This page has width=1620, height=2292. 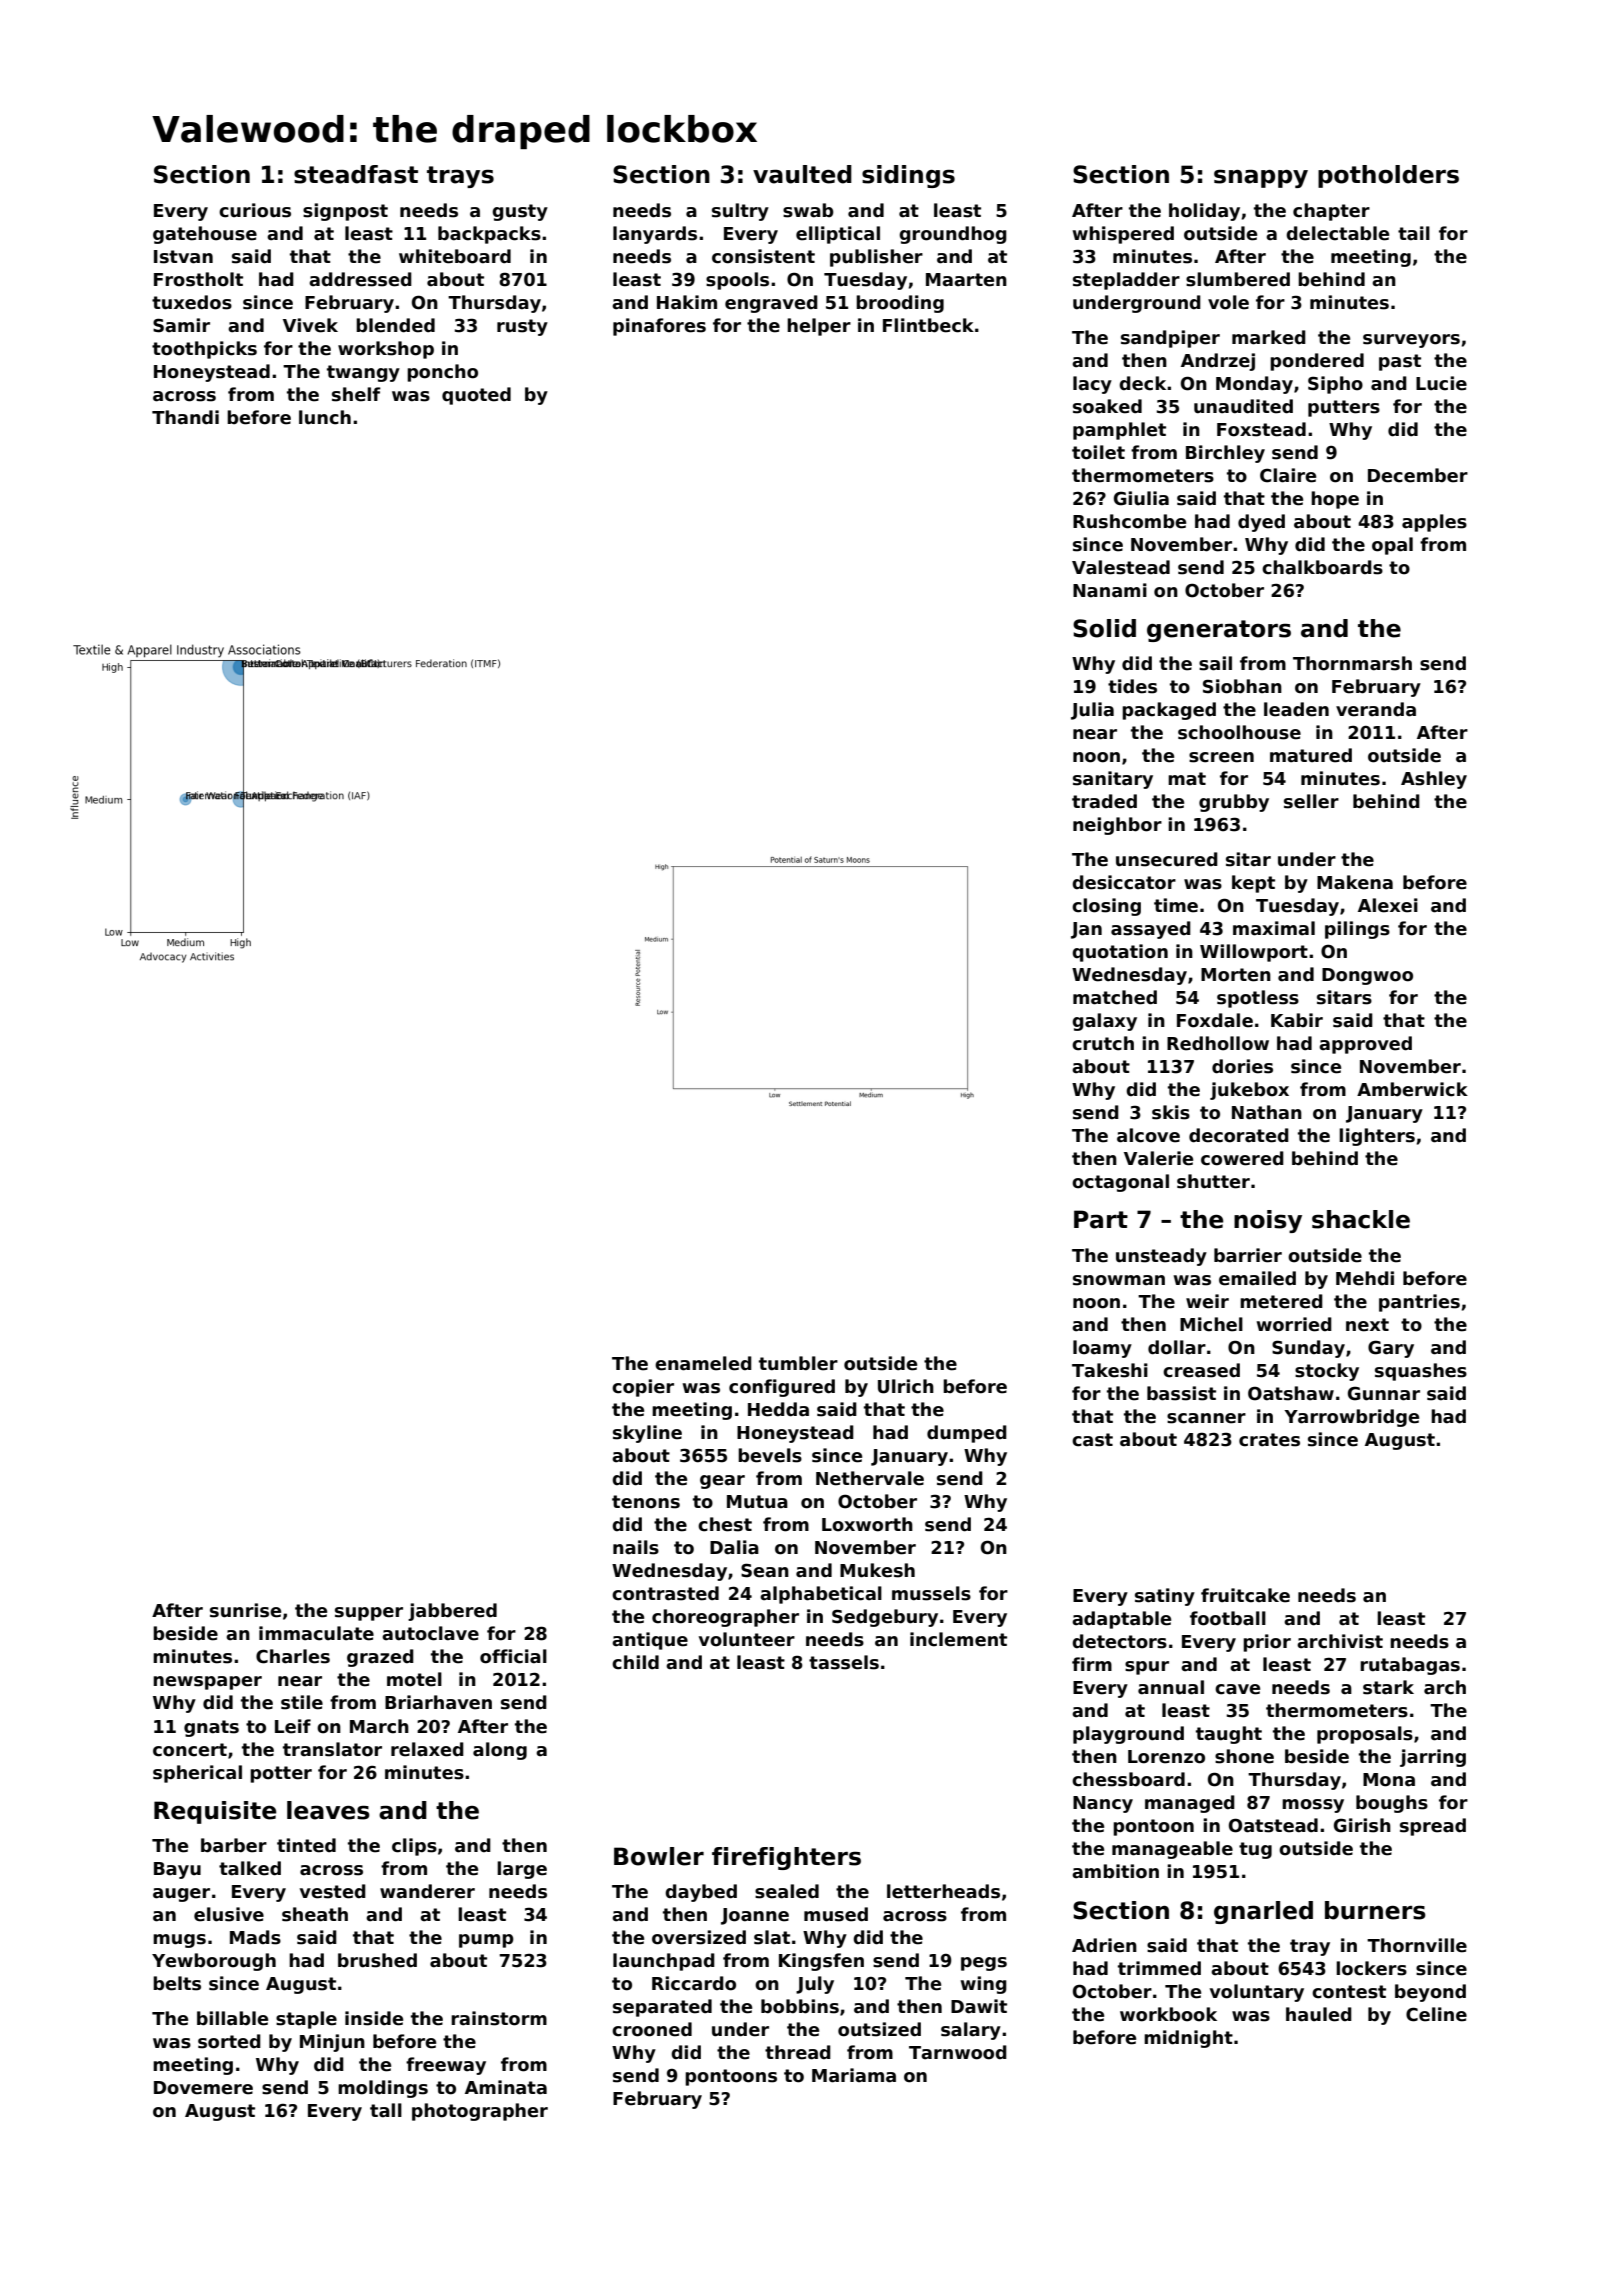 I want to click on vaulted, so click(x=802, y=174).
